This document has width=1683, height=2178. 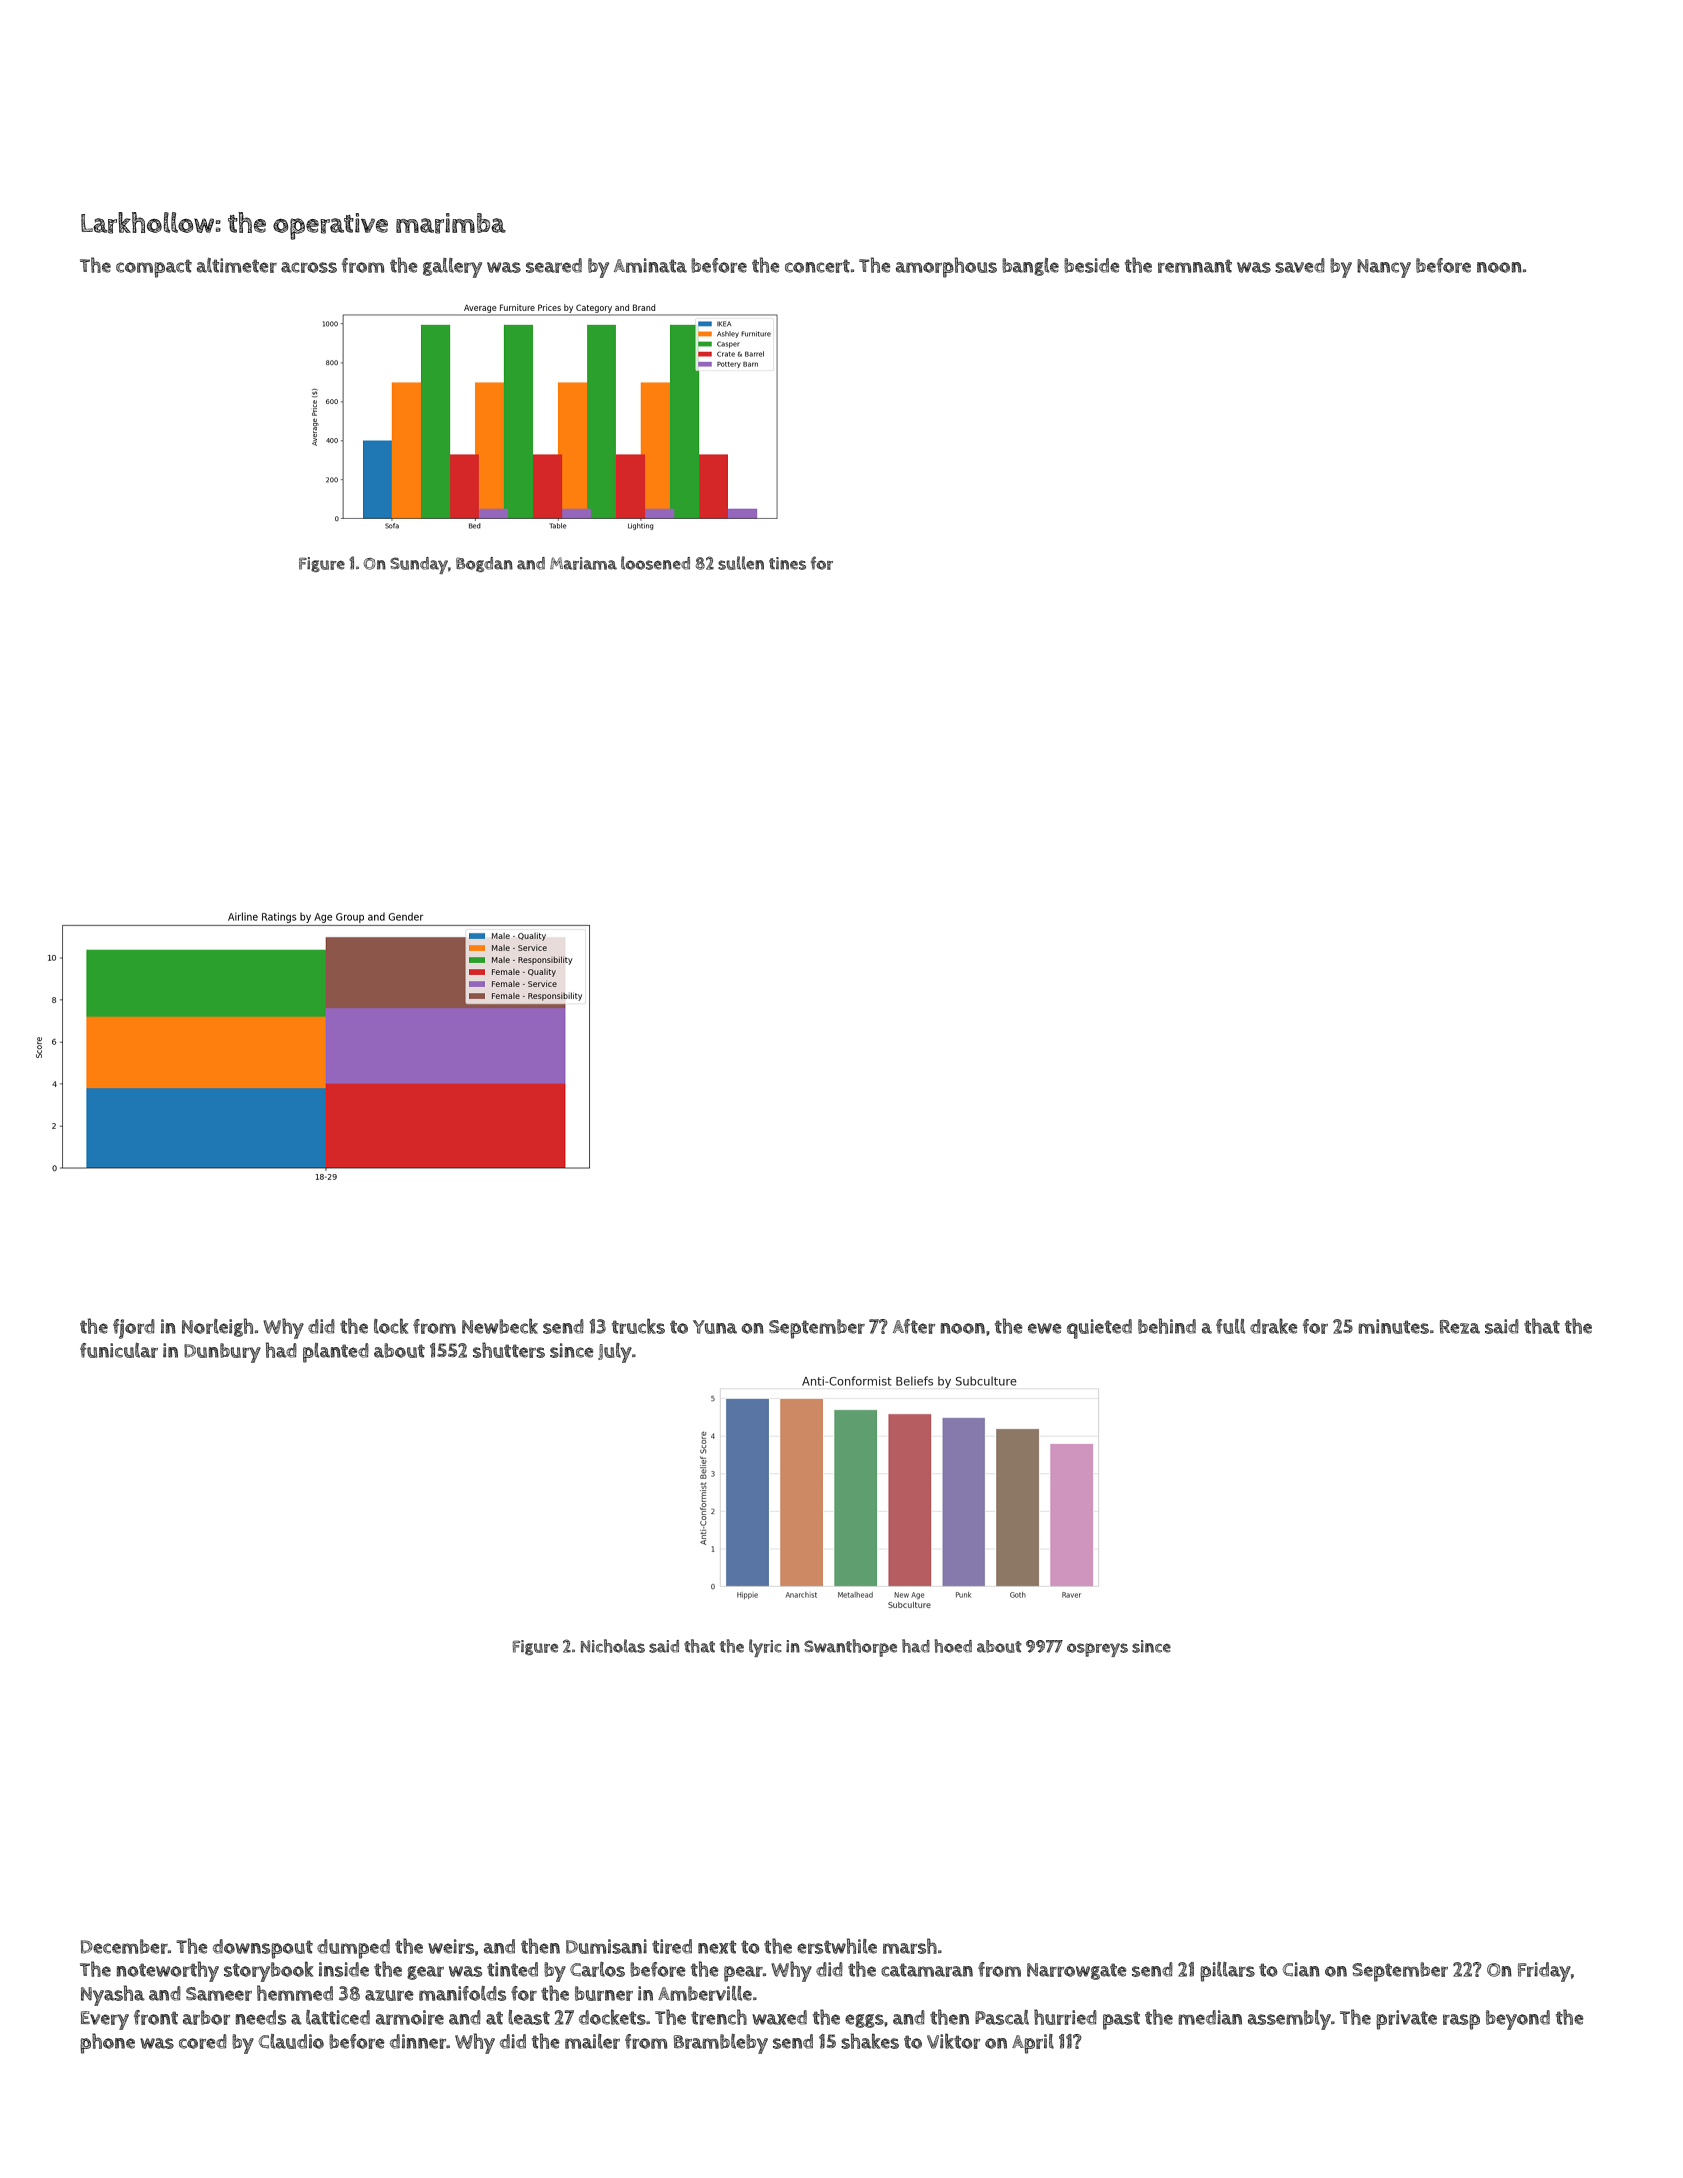 What do you see at coordinates (168, 1971) in the document?
I see `noteworthy` at bounding box center [168, 1971].
